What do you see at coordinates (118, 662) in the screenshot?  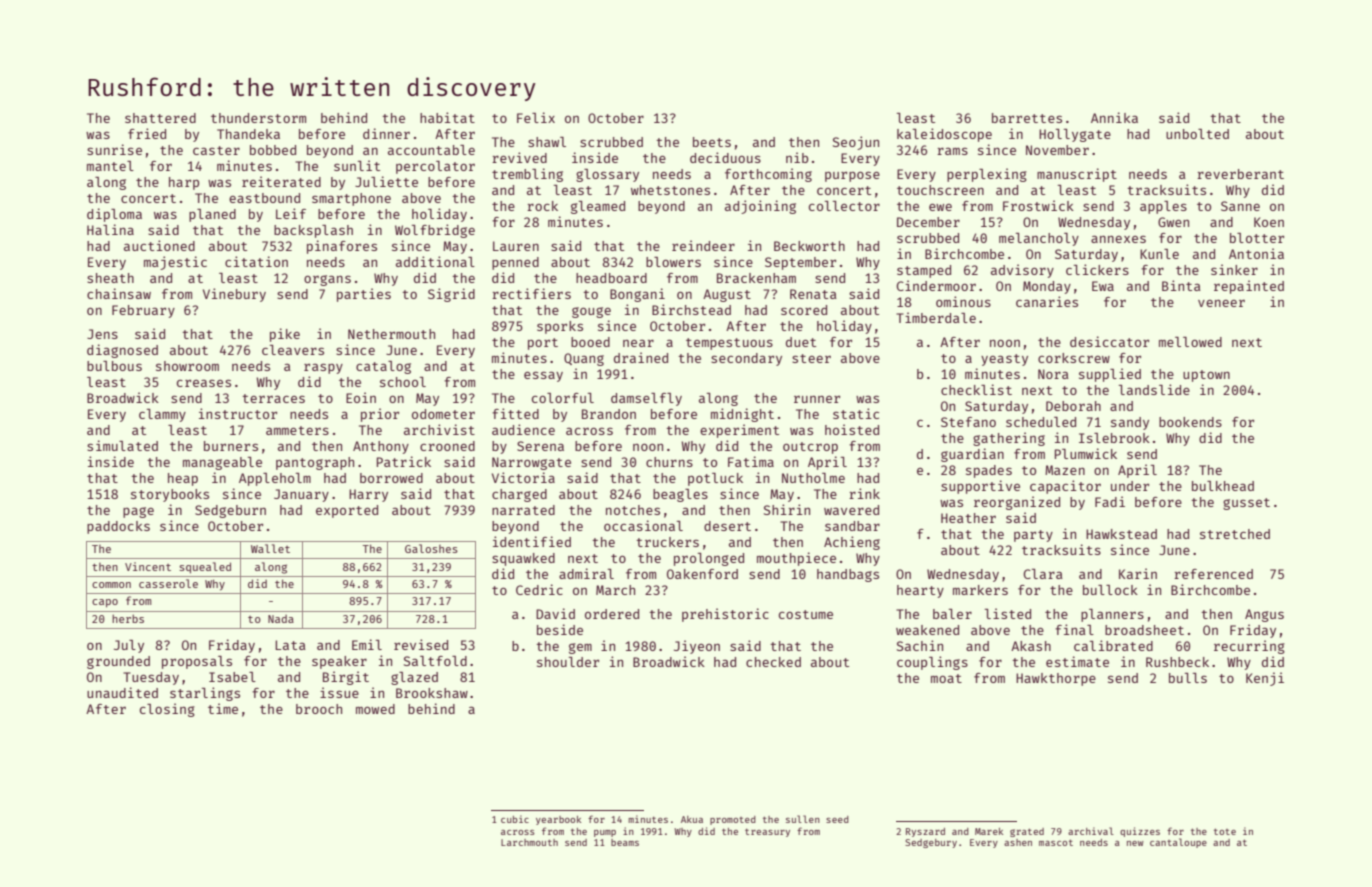 I see `grounded` at bounding box center [118, 662].
